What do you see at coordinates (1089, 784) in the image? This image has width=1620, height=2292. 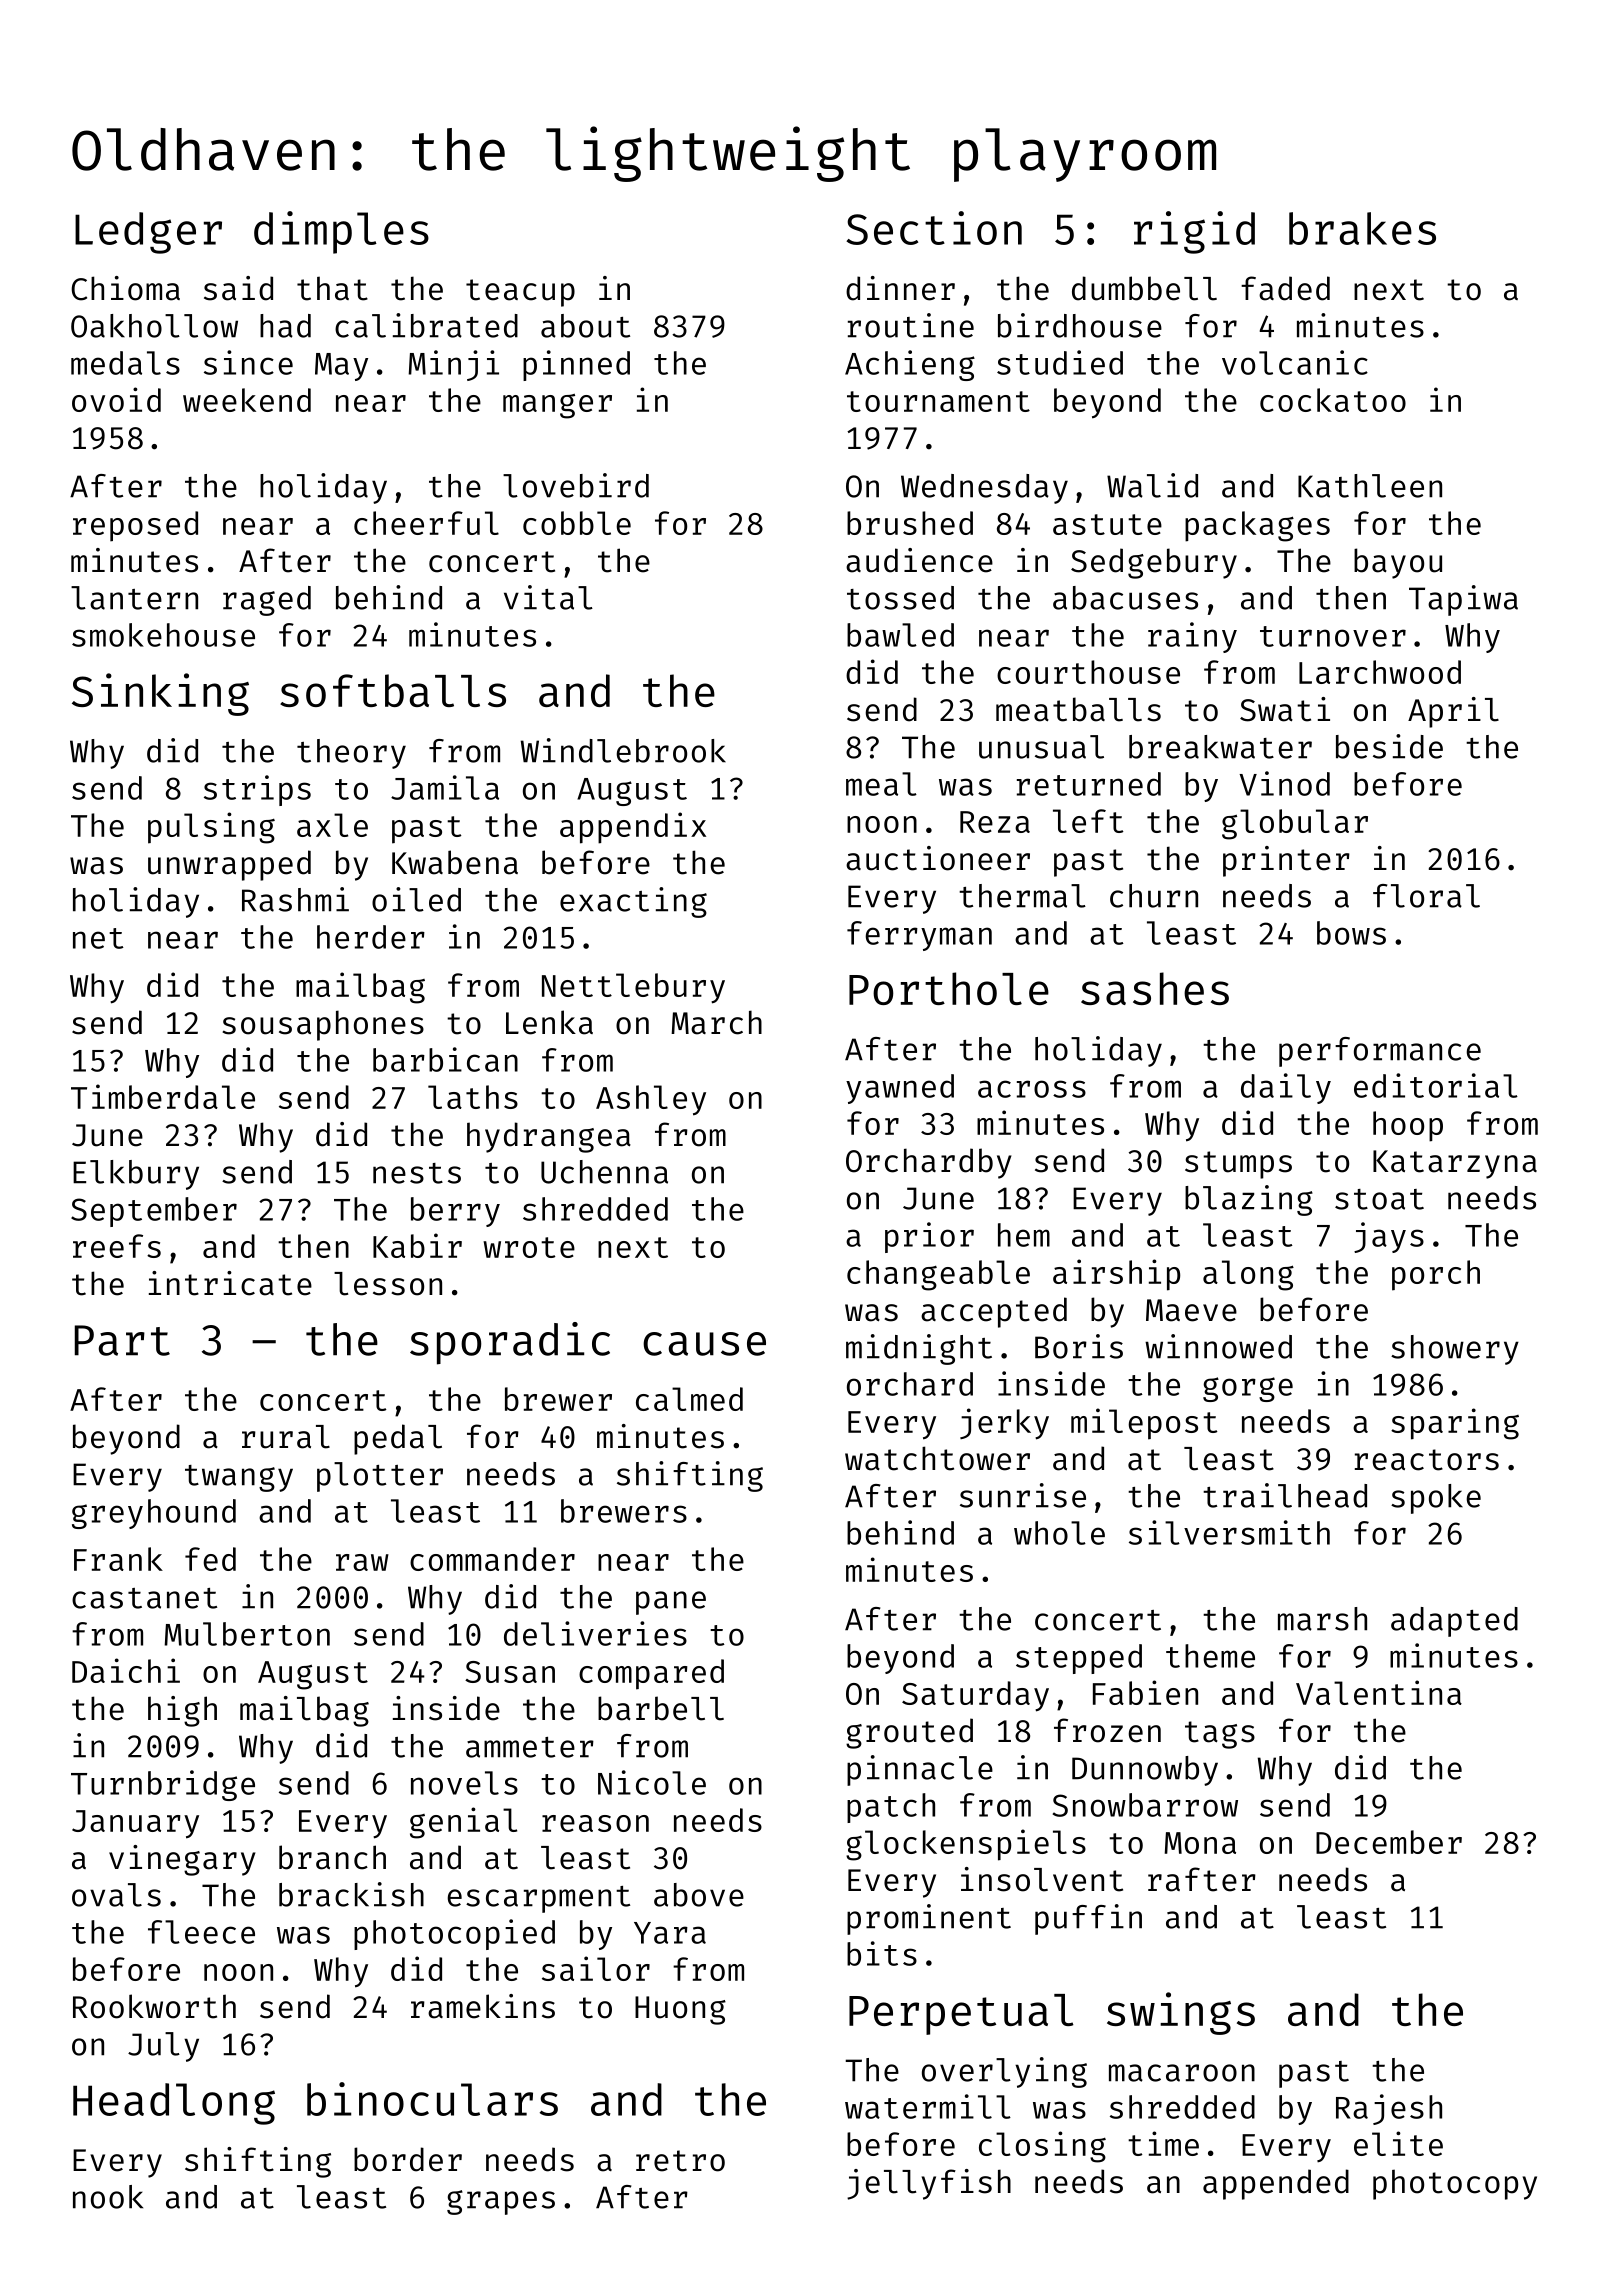 I see `returned` at bounding box center [1089, 784].
